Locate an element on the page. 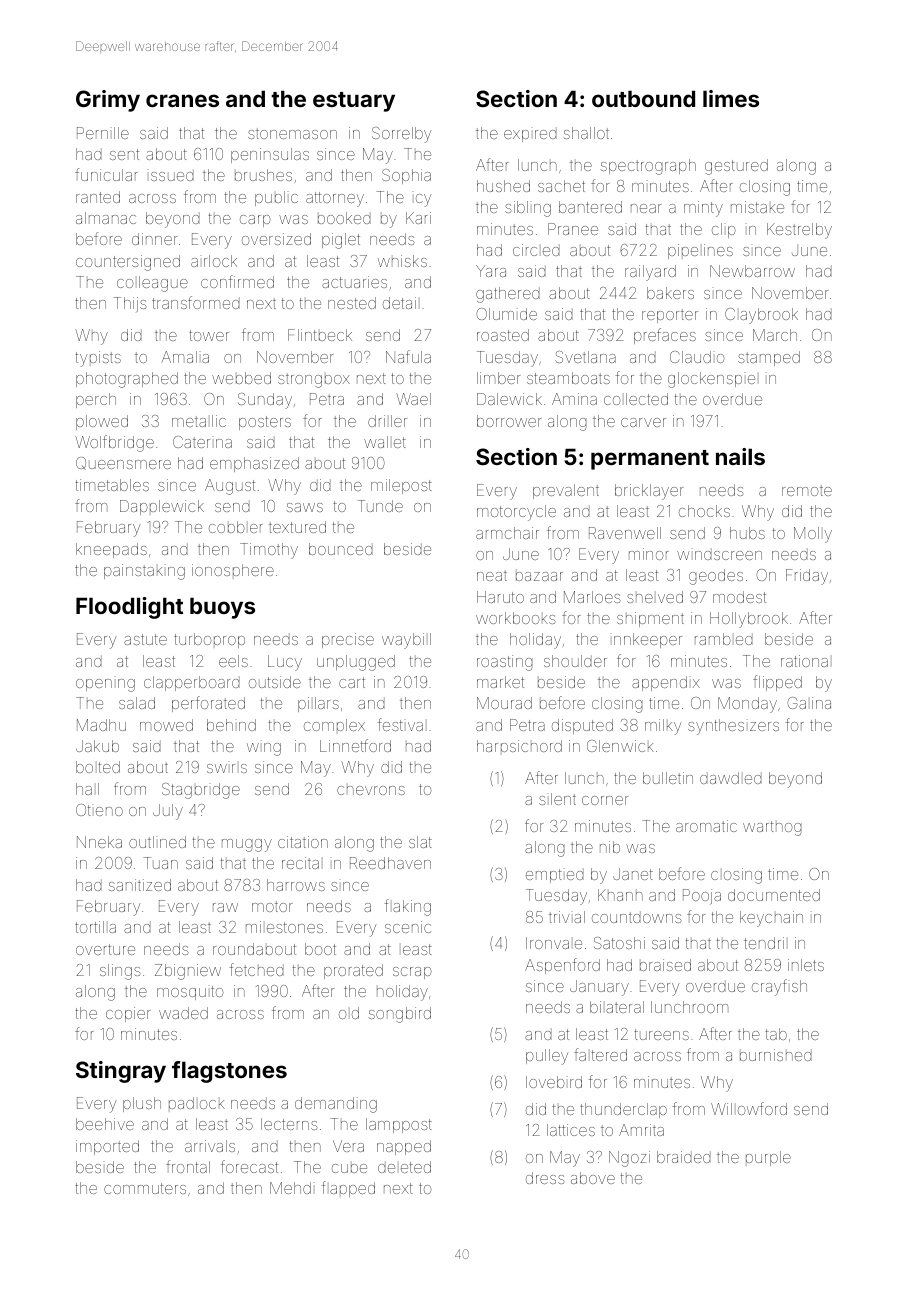  permanent is located at coordinates (650, 460).
